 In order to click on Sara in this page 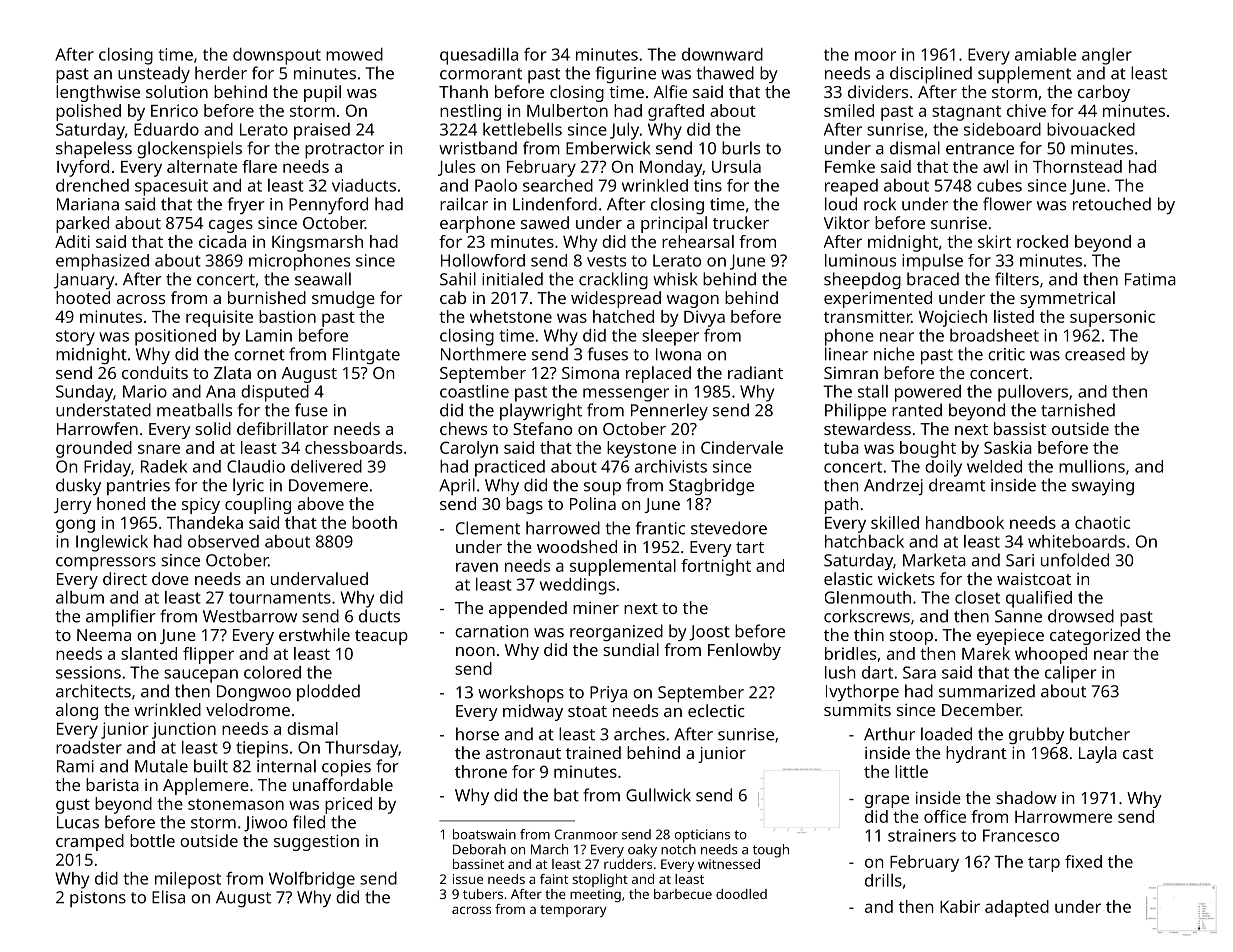, I will do `click(919, 672)`.
